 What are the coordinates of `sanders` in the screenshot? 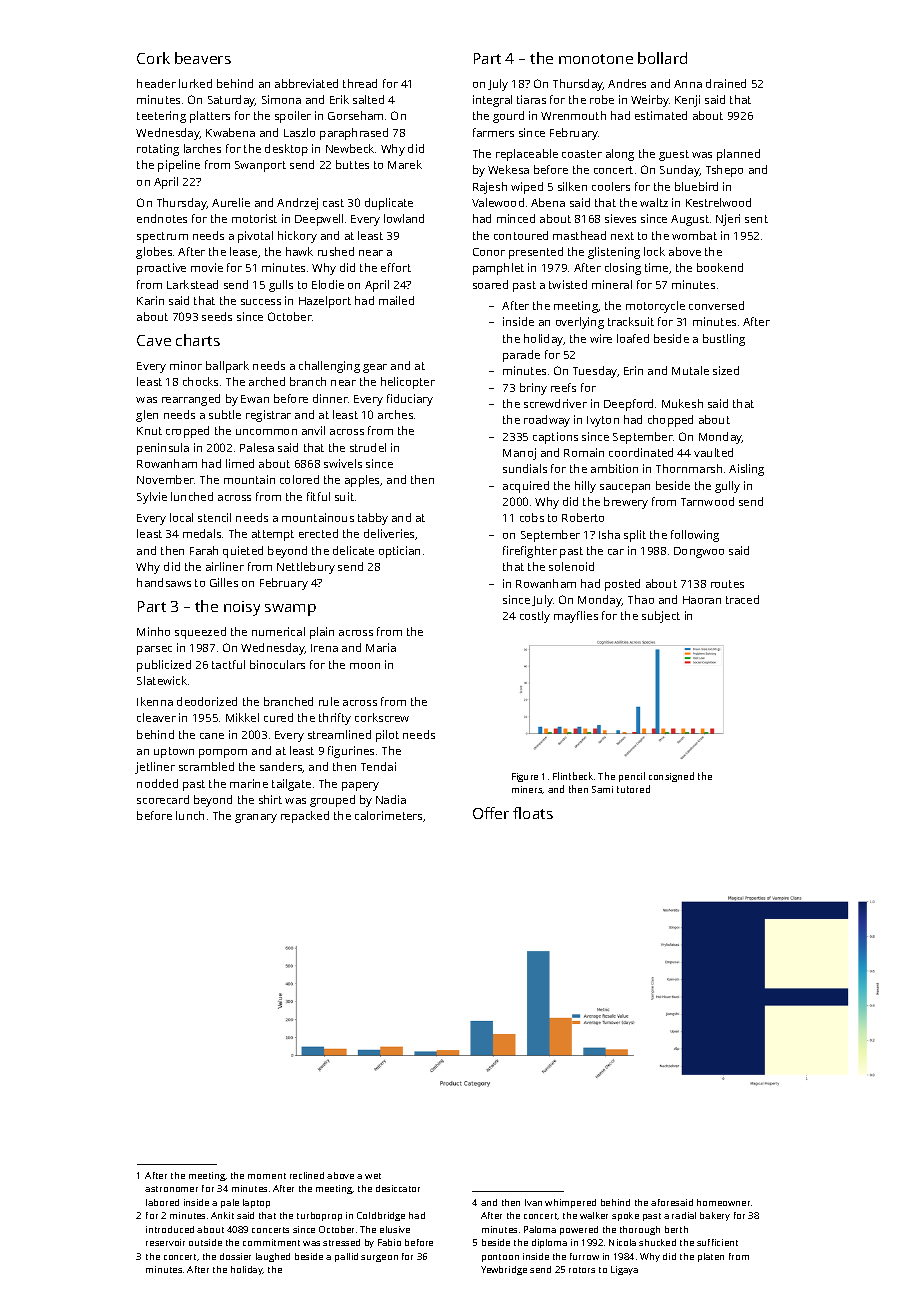 It's located at (281, 767).
